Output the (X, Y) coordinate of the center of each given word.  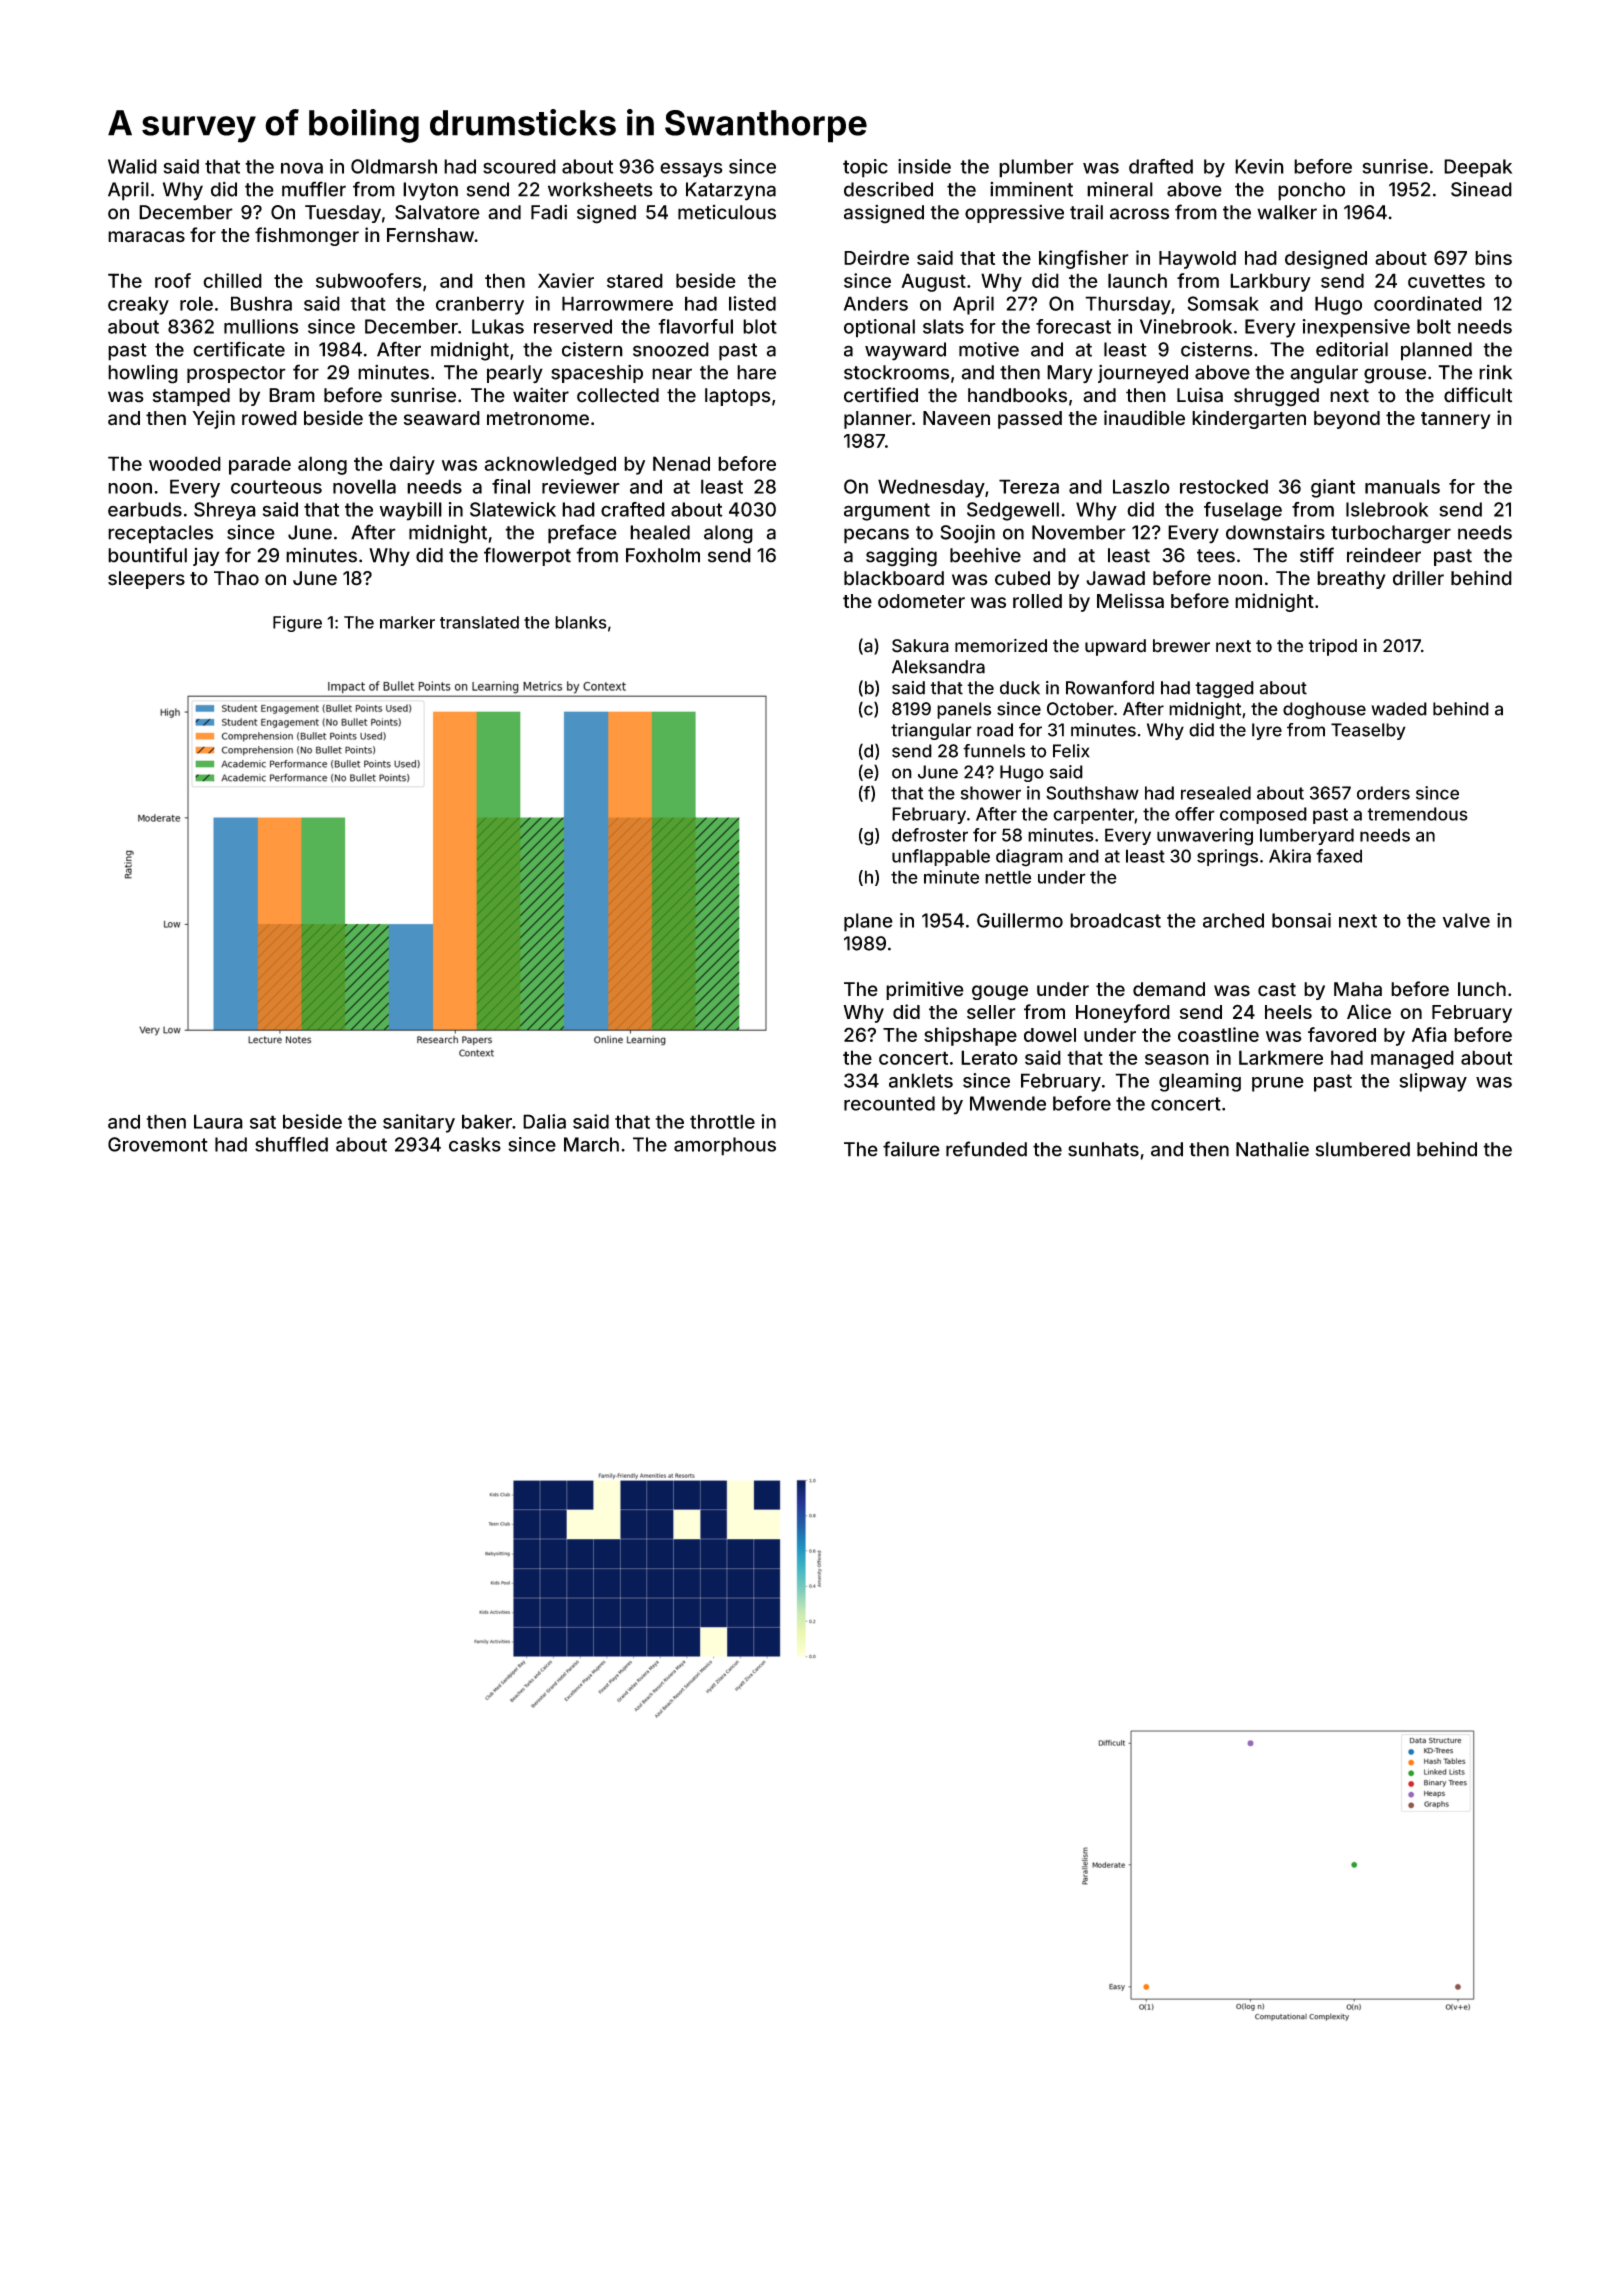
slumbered (1363, 1149)
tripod (1332, 647)
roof (173, 280)
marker (407, 622)
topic (865, 168)
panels (964, 710)
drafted (1161, 166)
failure (911, 1149)
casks (475, 1144)
